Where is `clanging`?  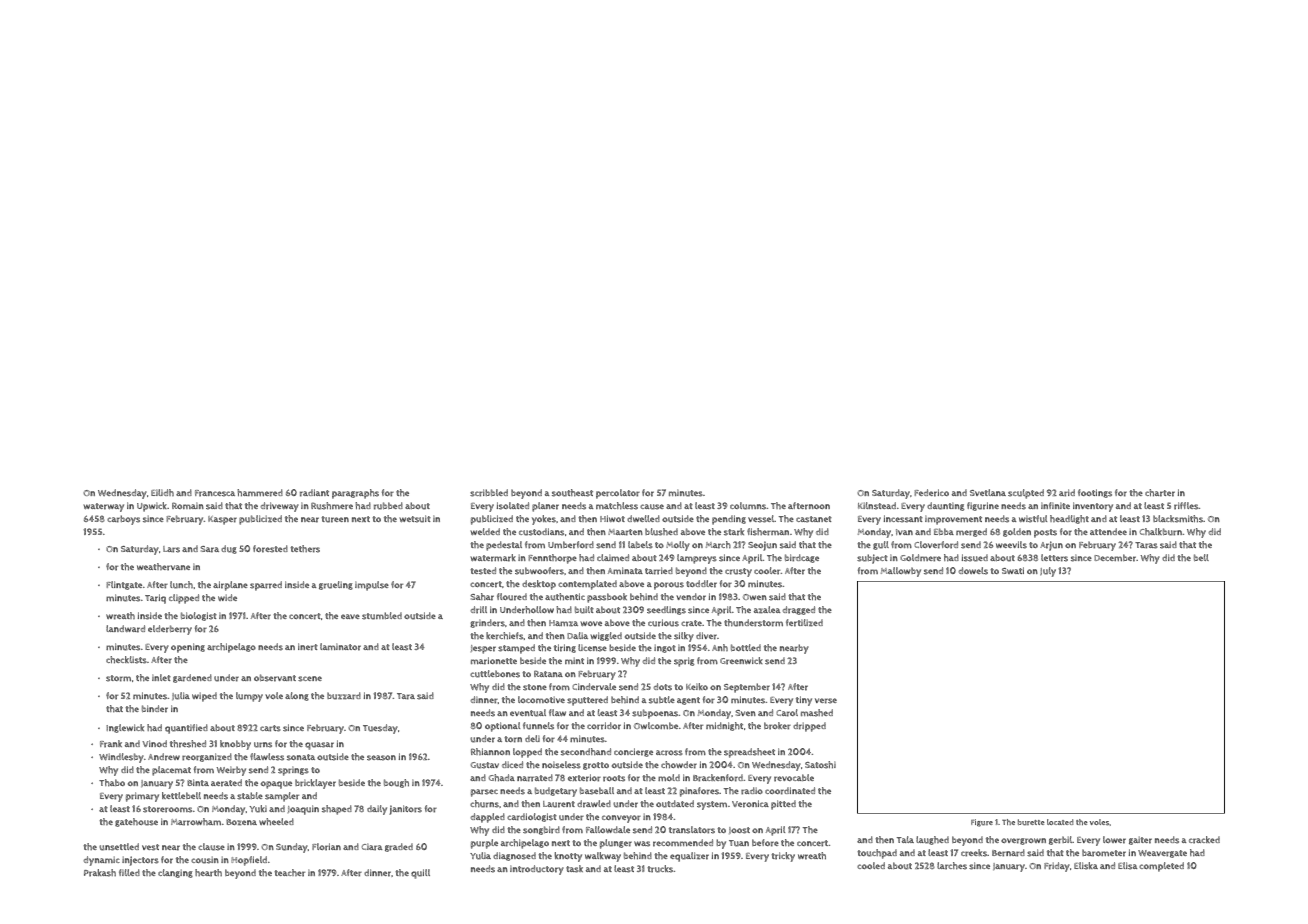
clanging is located at coordinates (175, 873).
